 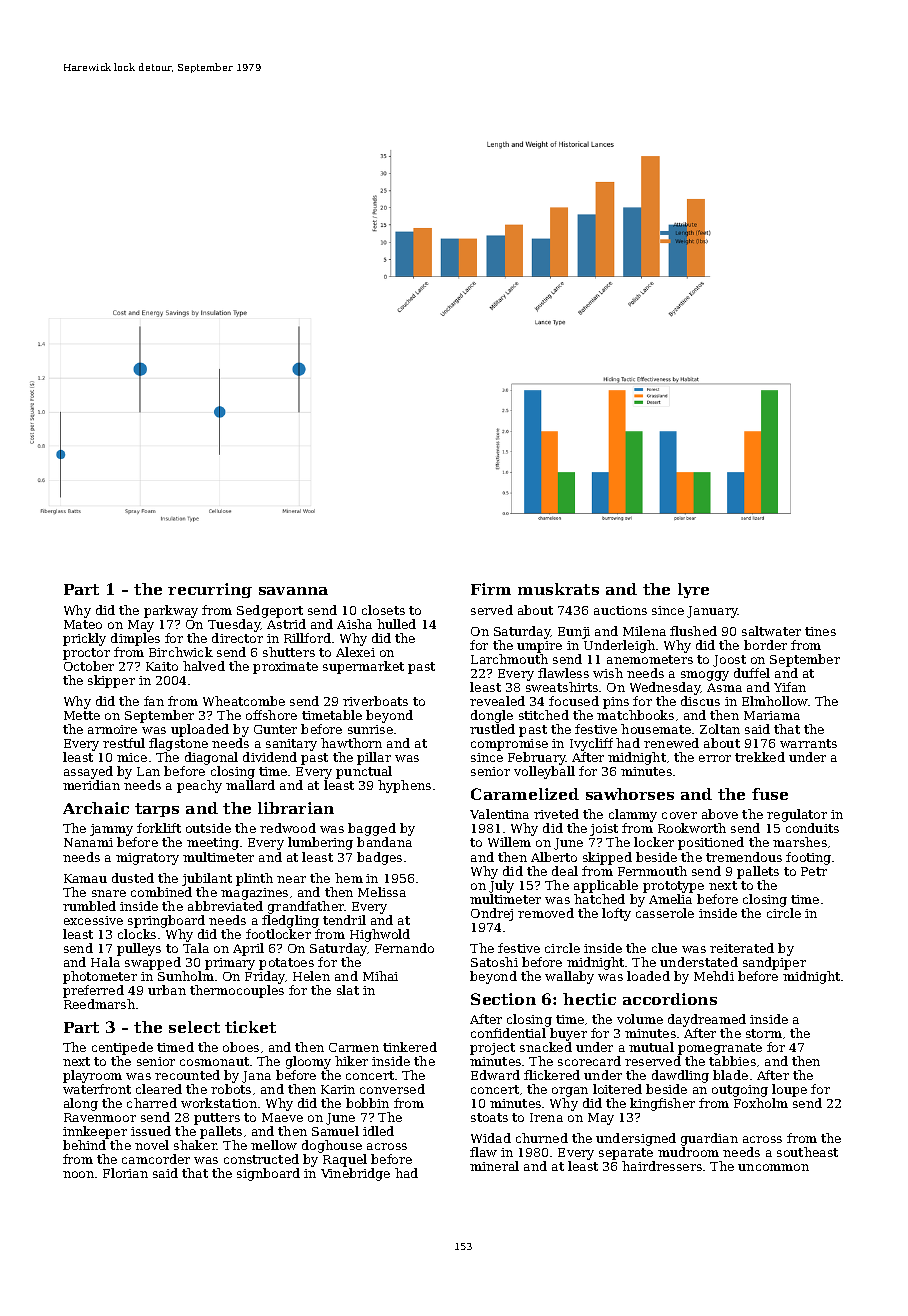 I want to click on hairdressers, so click(x=662, y=1166).
